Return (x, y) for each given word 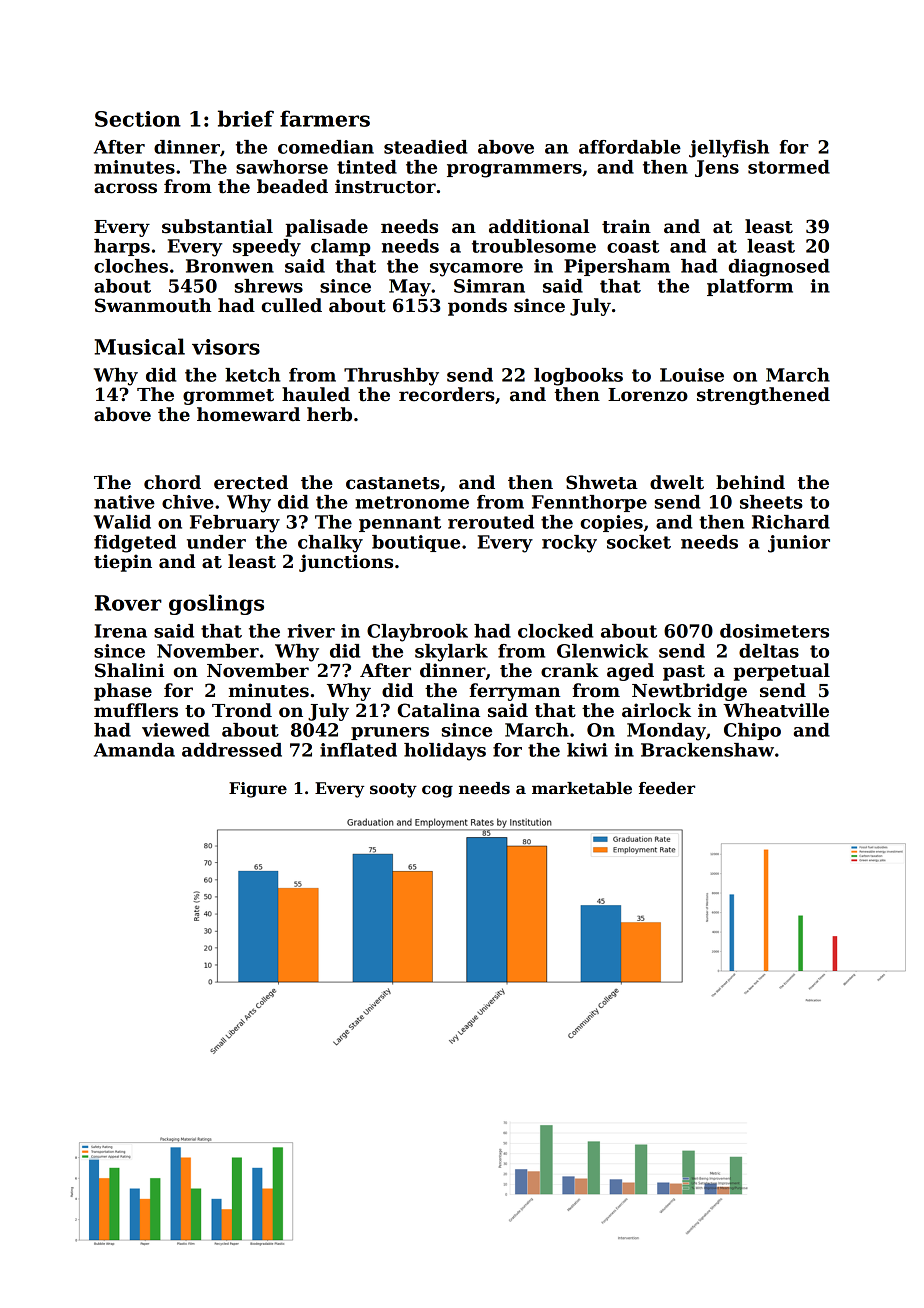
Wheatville (776, 710)
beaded (292, 186)
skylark (451, 653)
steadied (425, 147)
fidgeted (135, 544)
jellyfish (729, 149)
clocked (555, 631)
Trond (242, 710)
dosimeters (774, 631)
